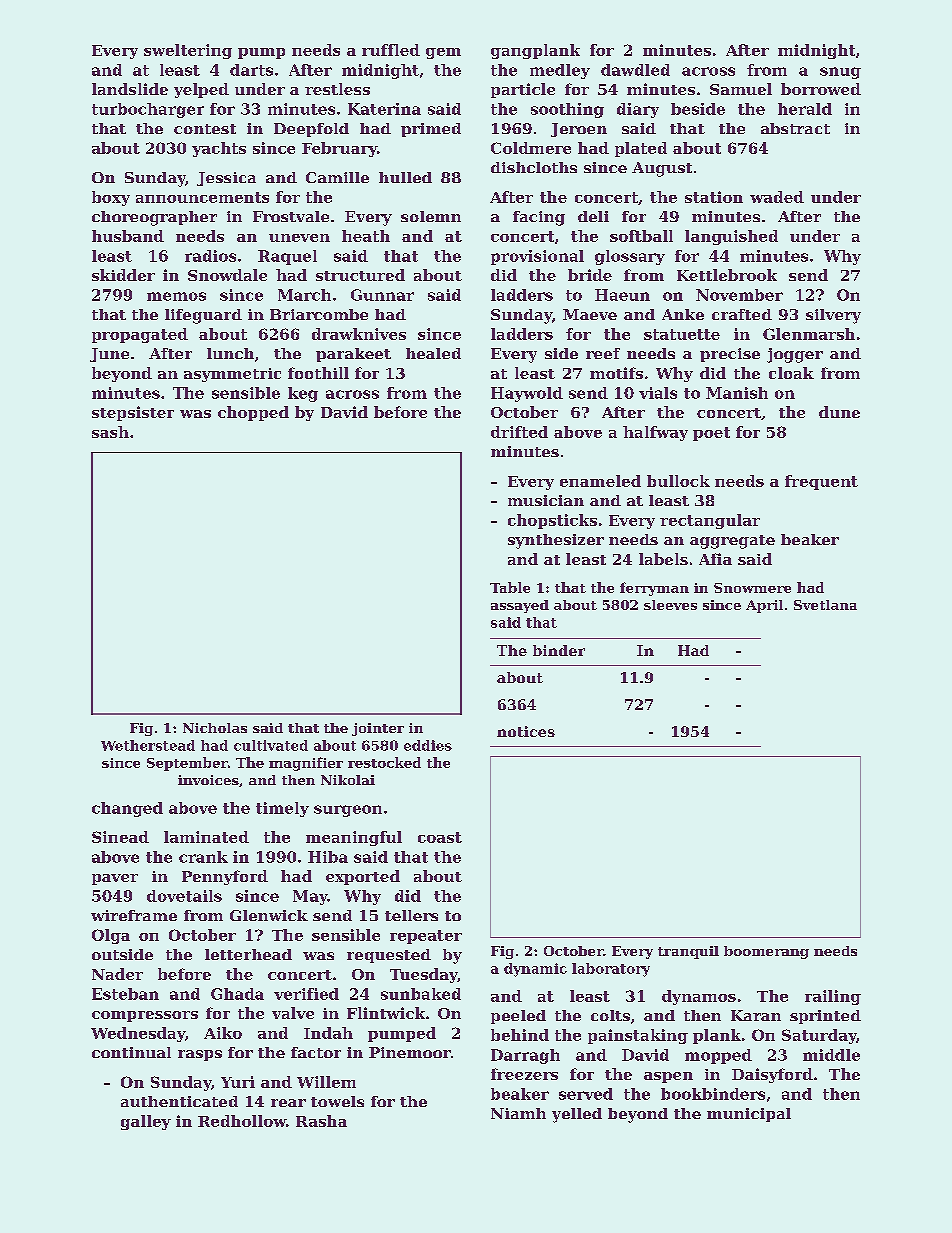 This image has height=1233, width=952. What do you see at coordinates (215, 728) in the image?
I see `Nicholas` at bounding box center [215, 728].
